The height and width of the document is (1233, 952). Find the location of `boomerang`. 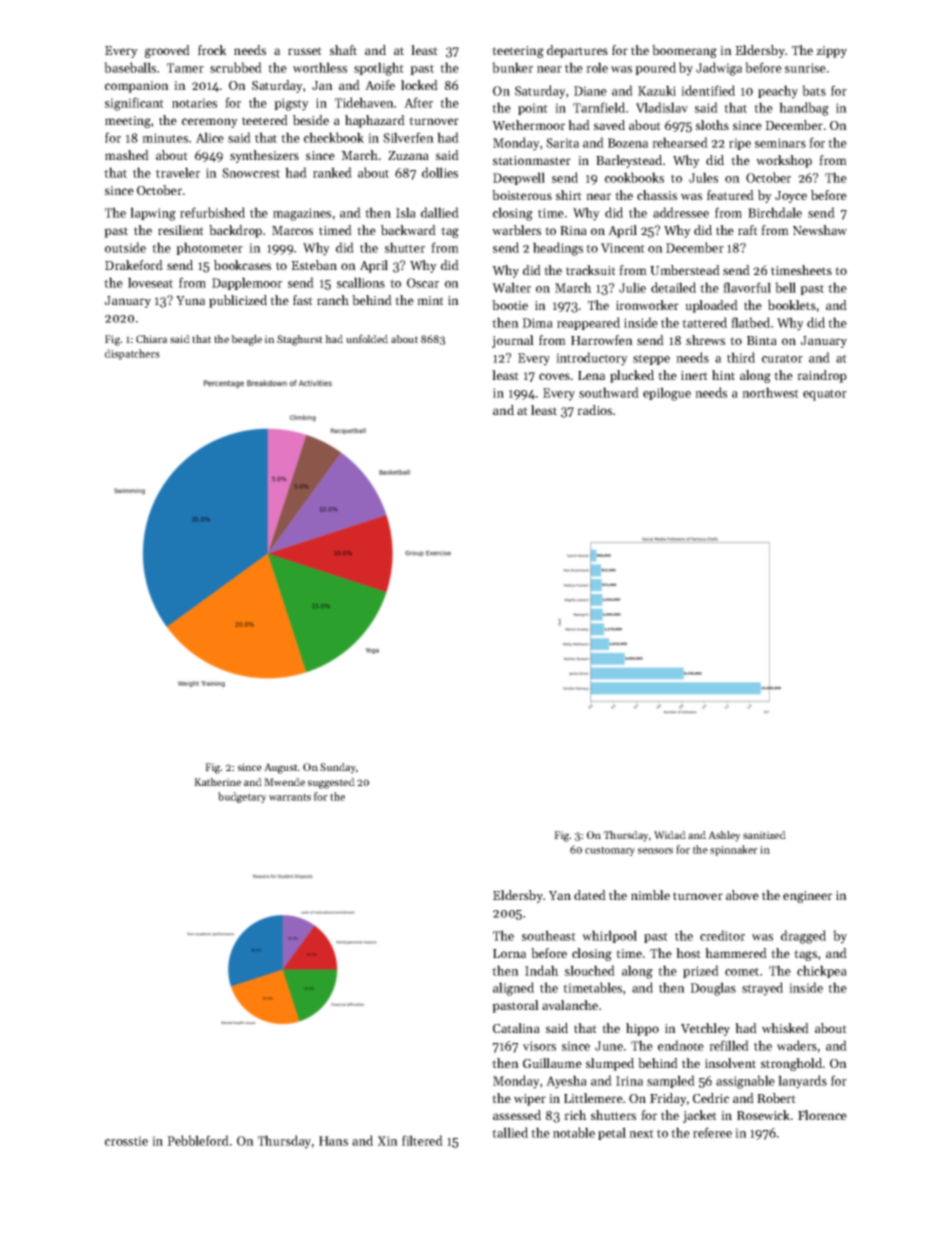

boomerang is located at coordinates (684, 51).
